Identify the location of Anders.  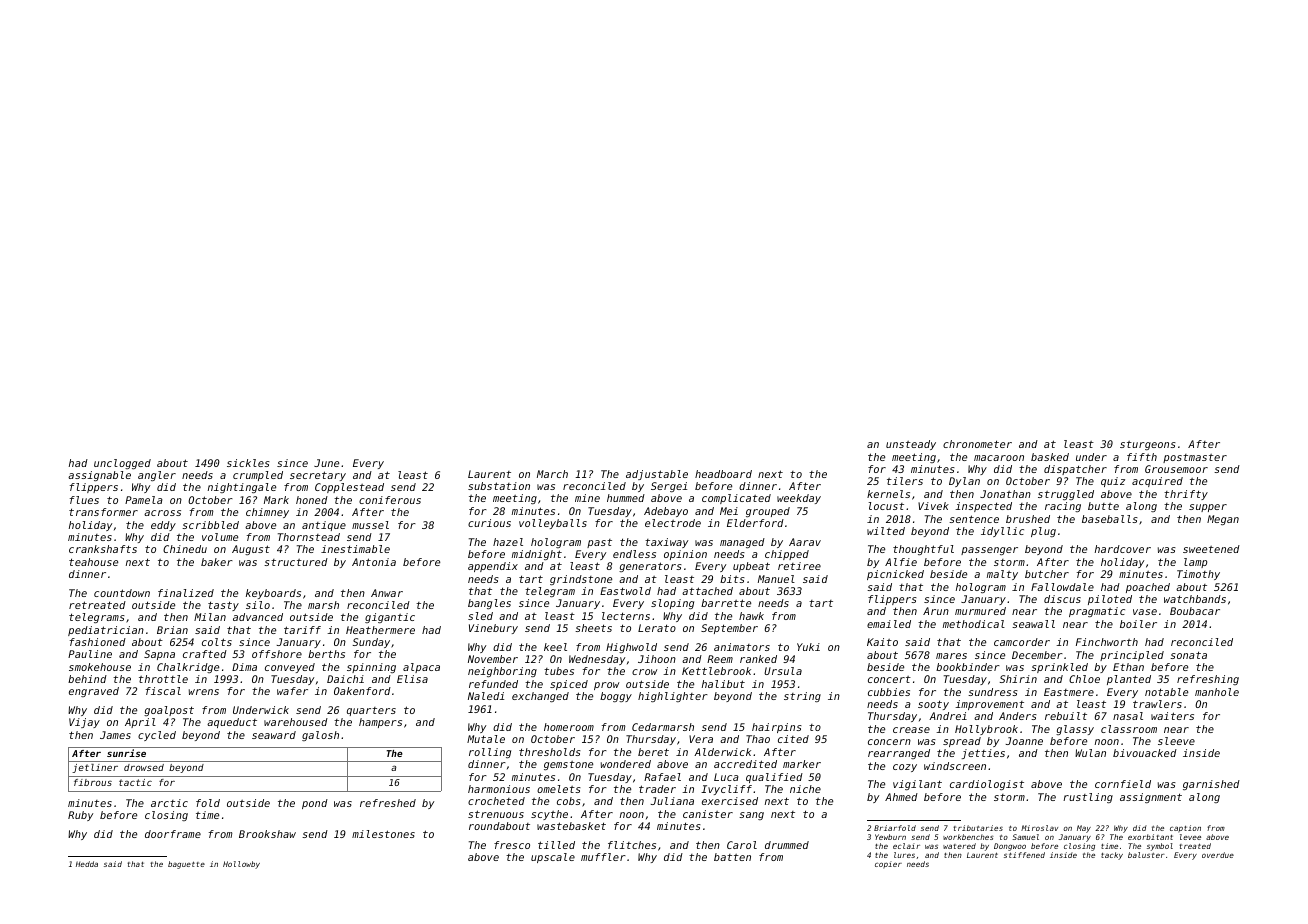
(1018, 716).
